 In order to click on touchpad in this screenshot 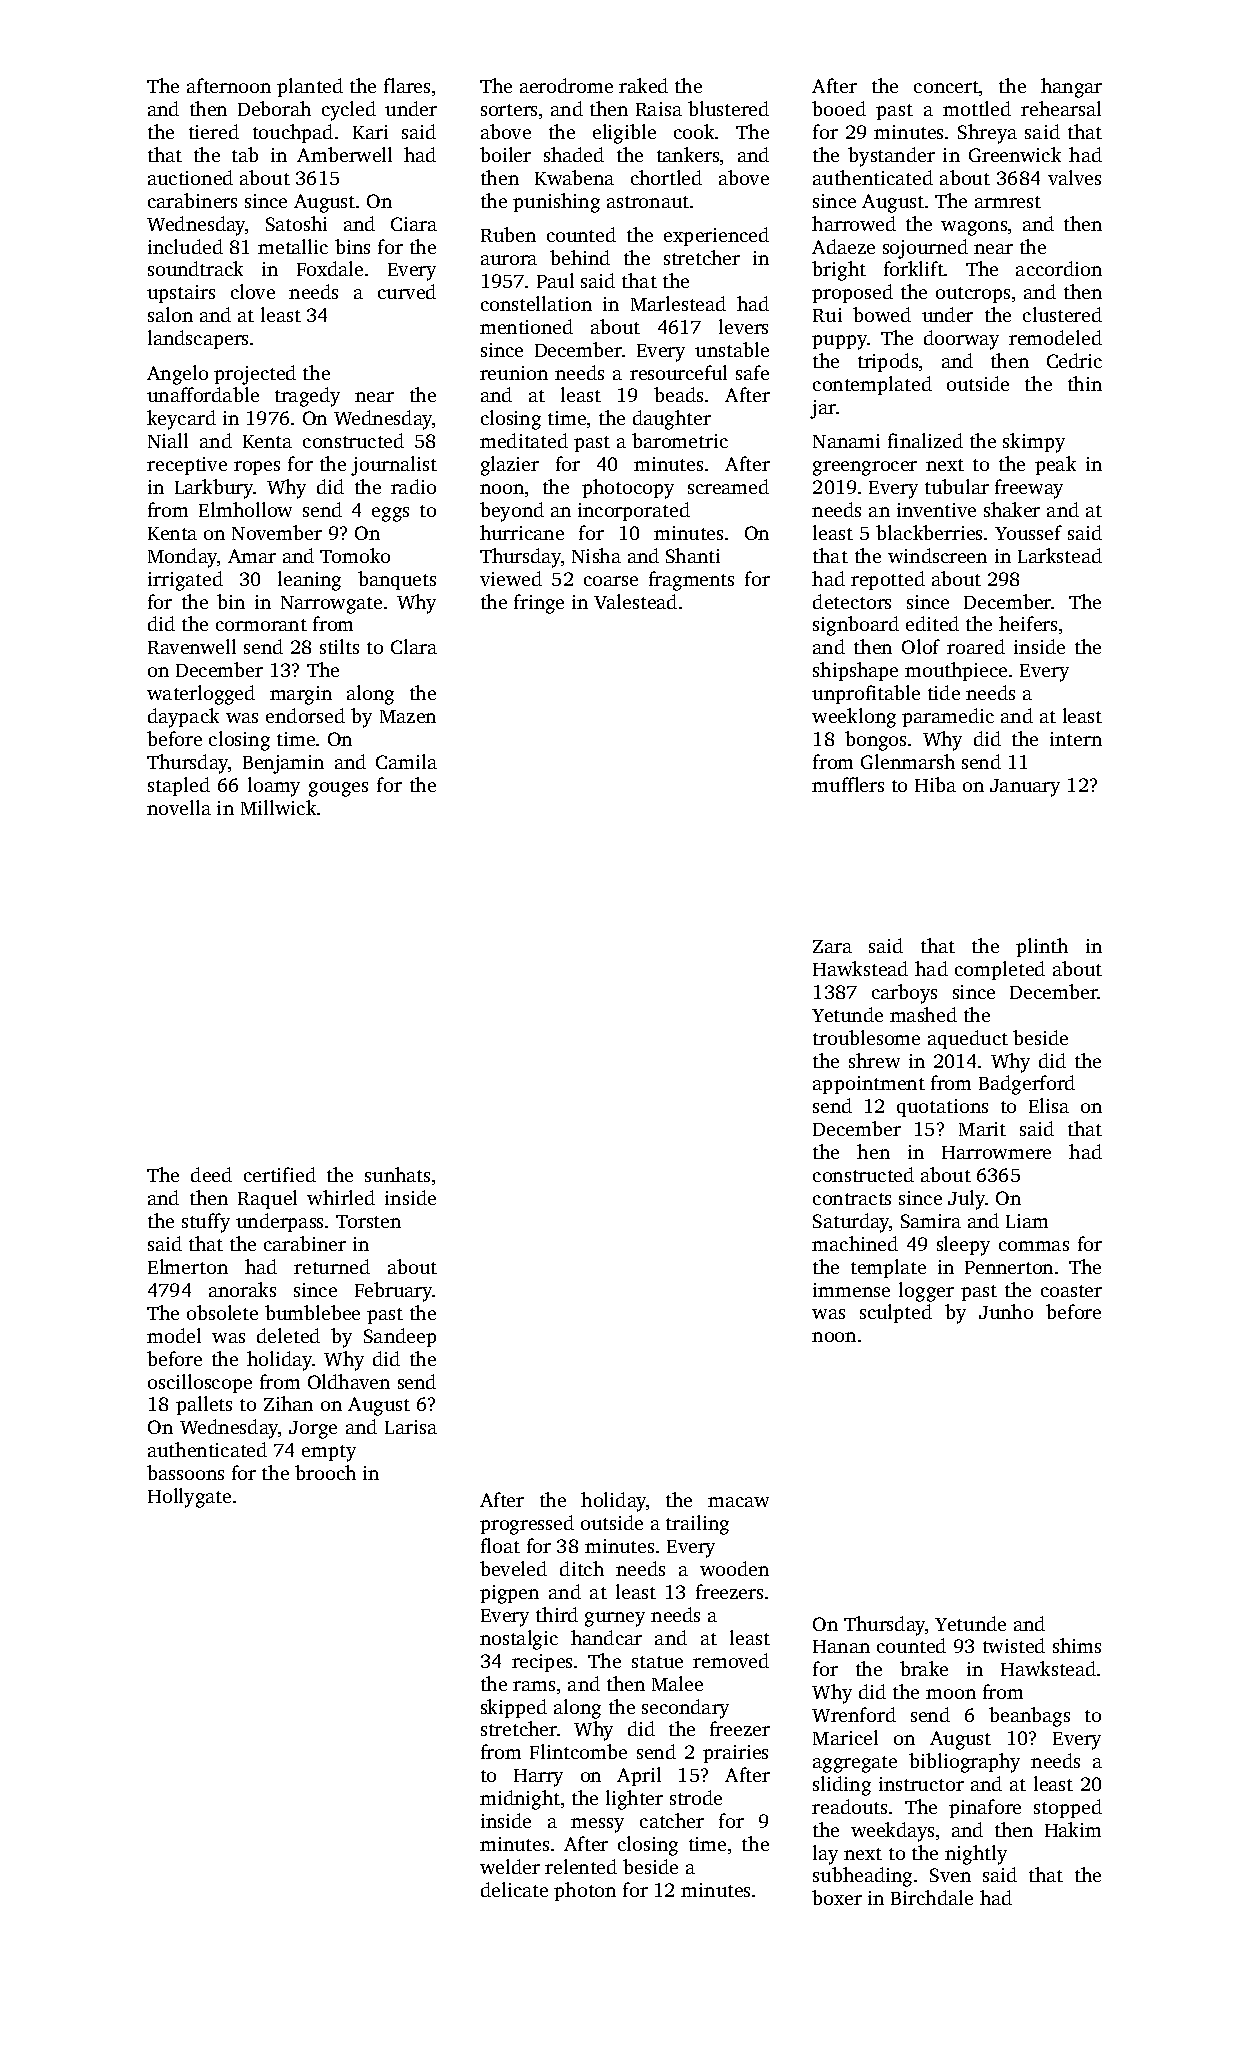, I will do `click(293, 133)`.
